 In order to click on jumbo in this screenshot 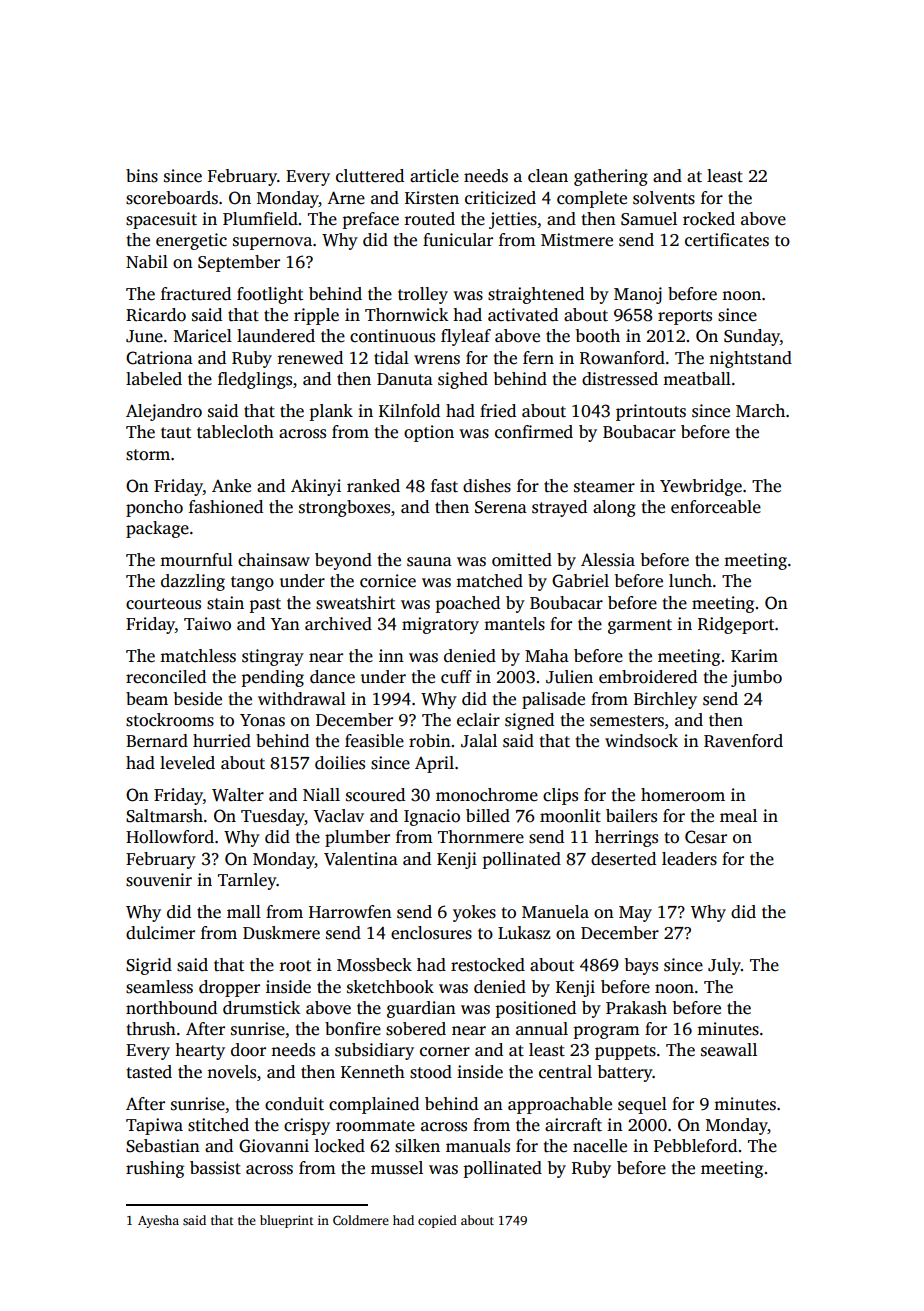, I will do `click(756, 678)`.
